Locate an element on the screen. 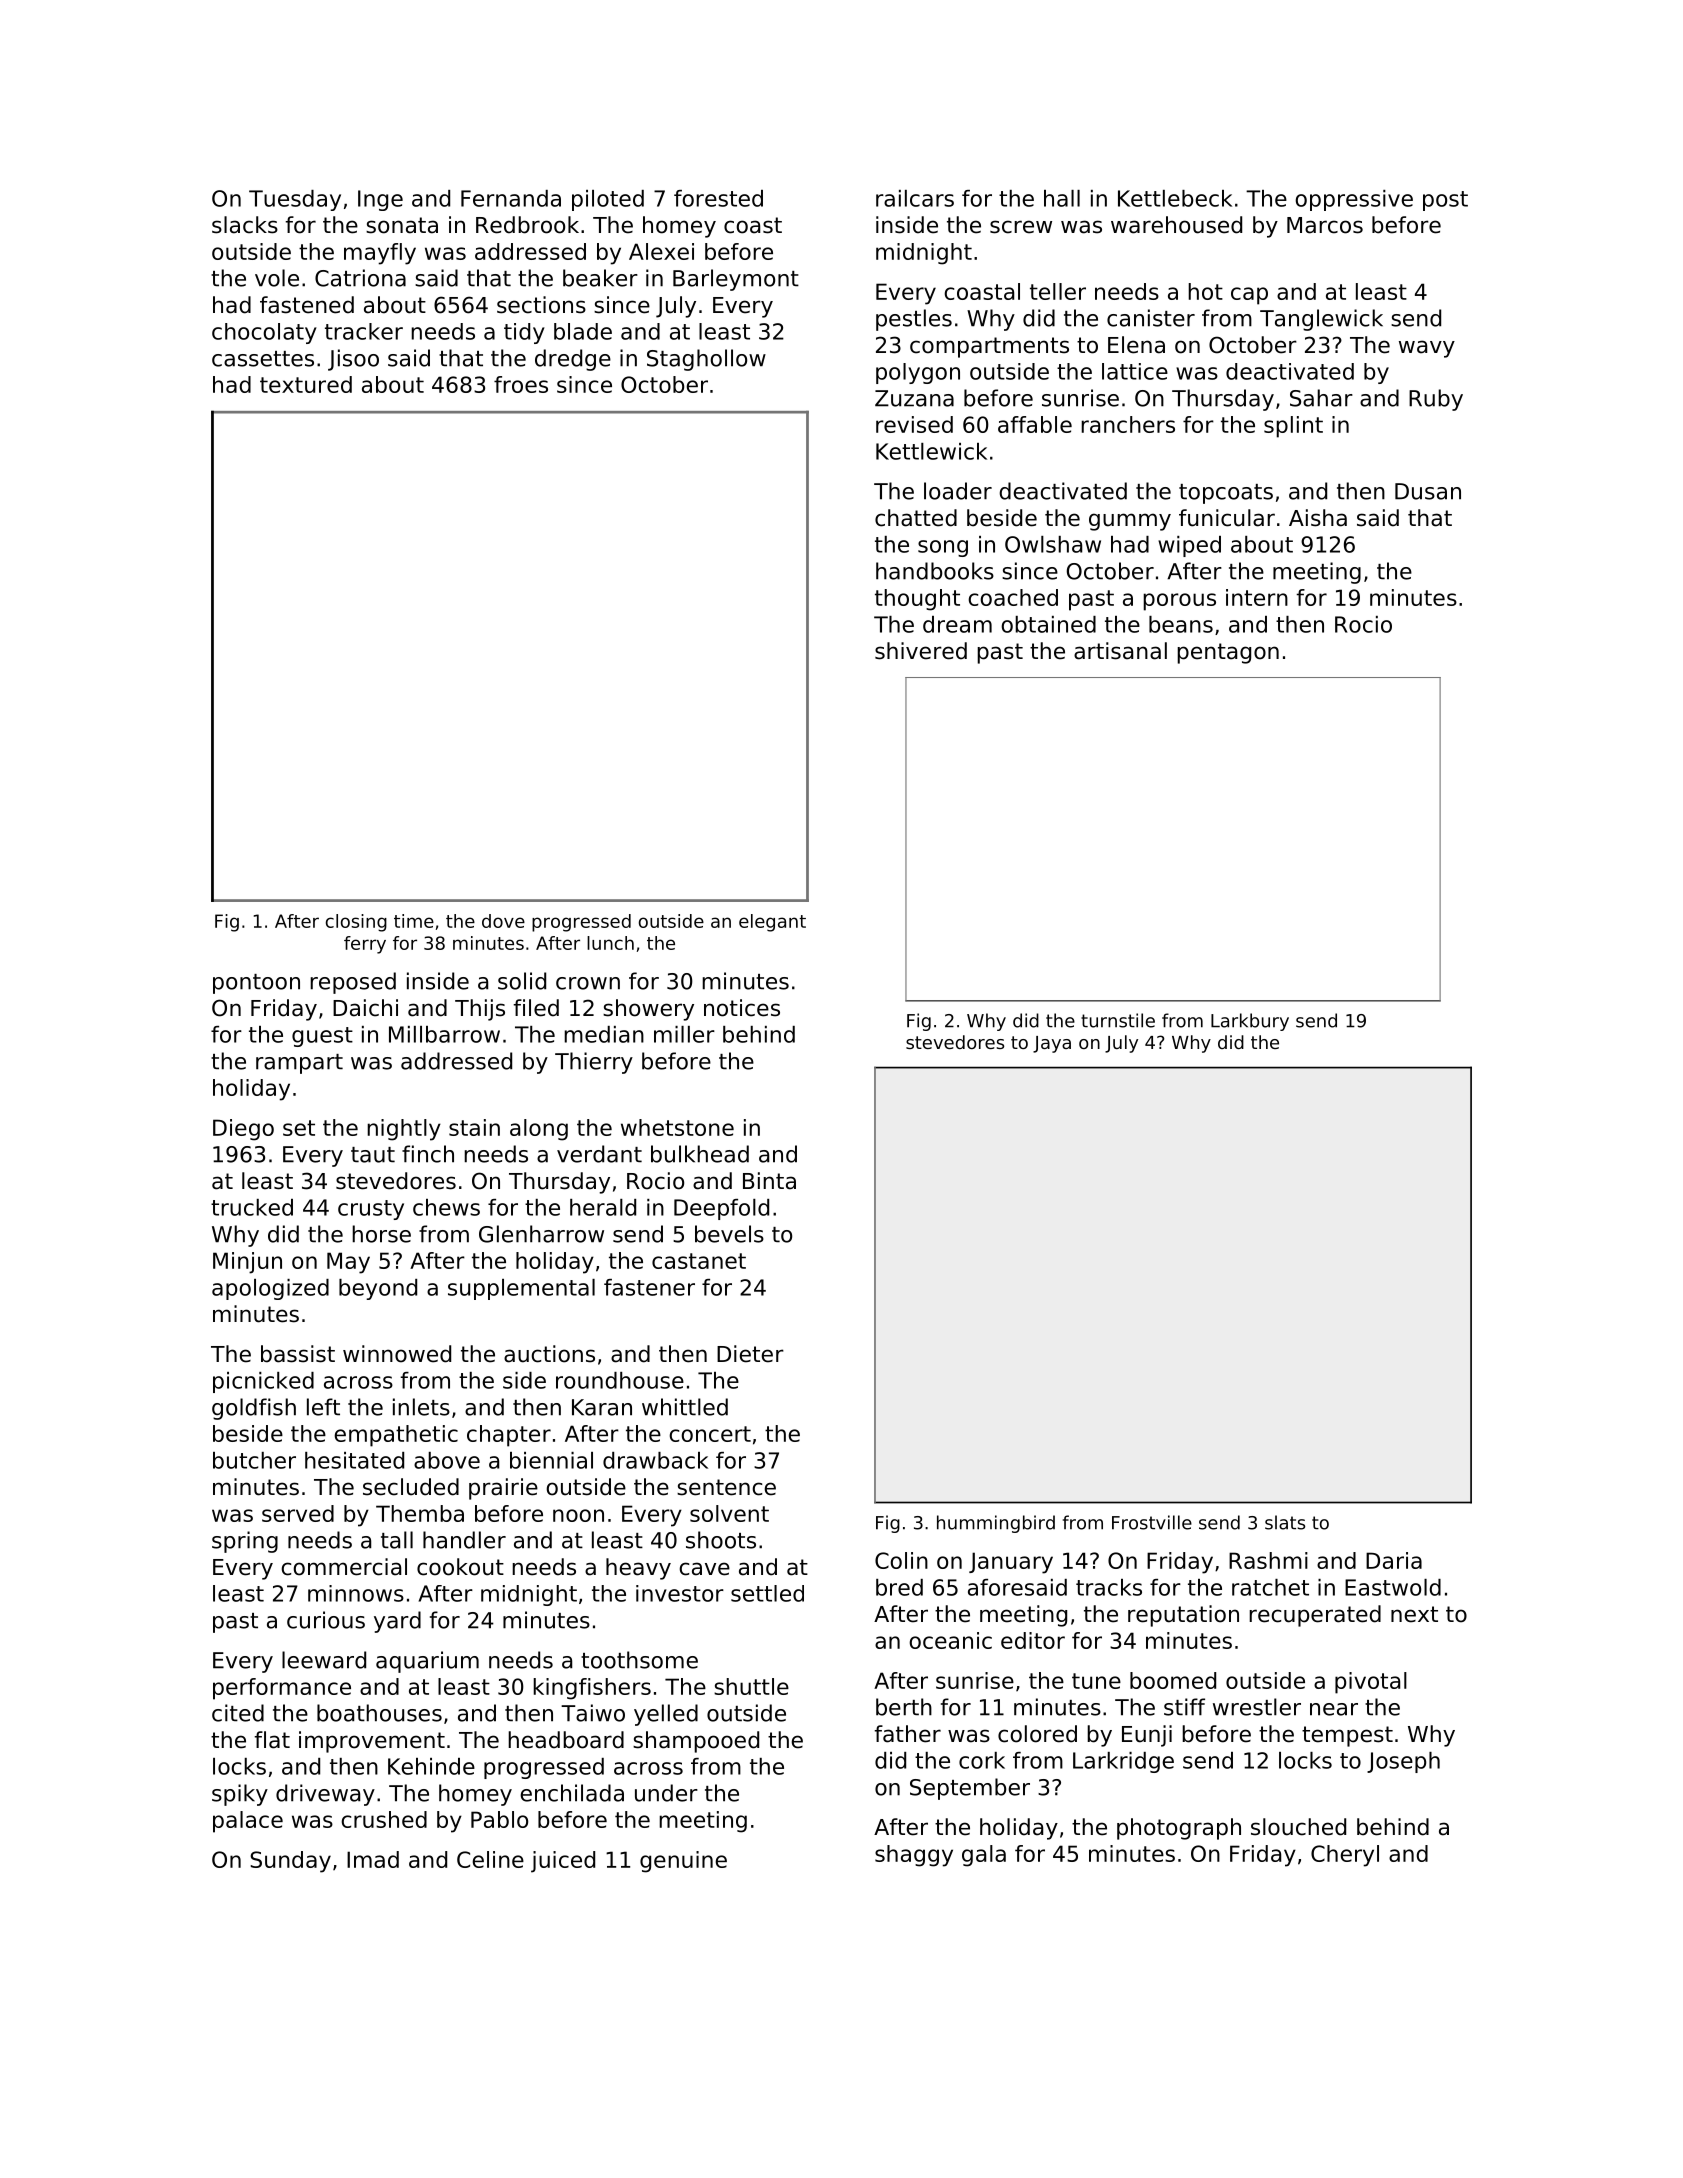 The image size is (1683, 2178). closing is located at coordinates (356, 923).
